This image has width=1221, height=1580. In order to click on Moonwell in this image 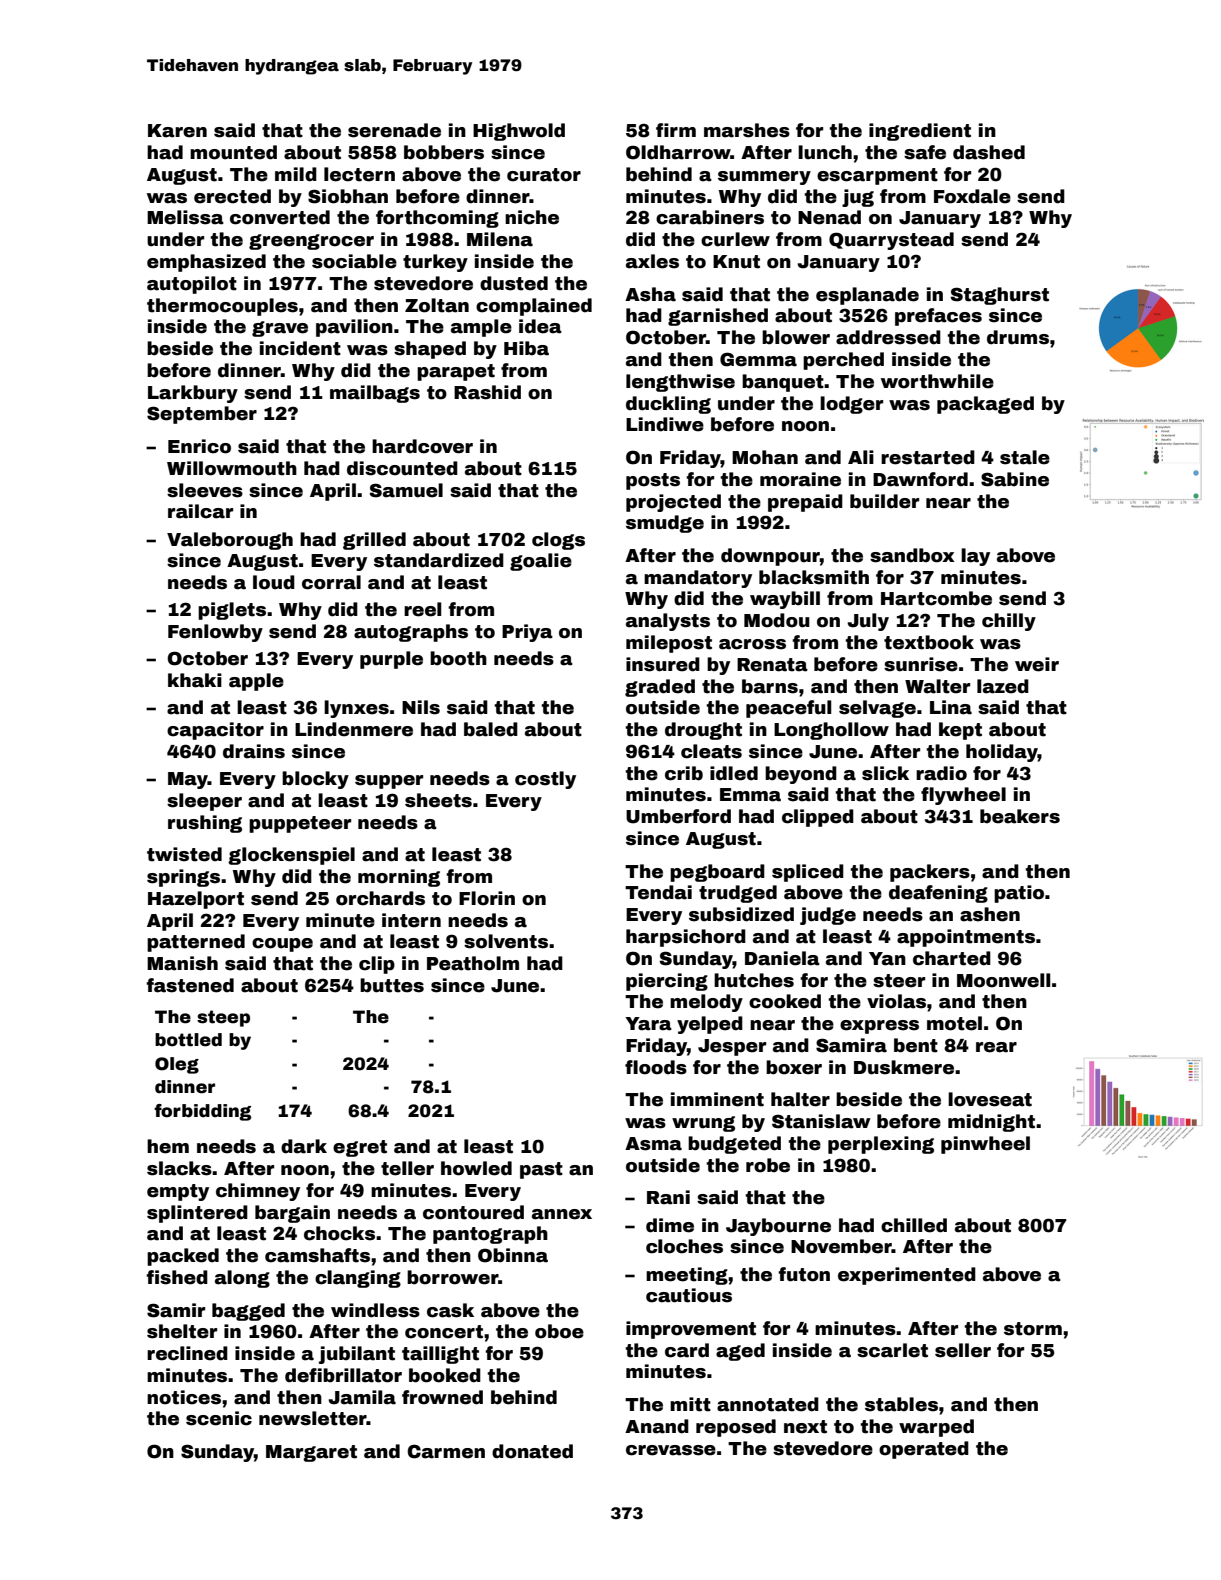, I will do `click(1003, 980)`.
